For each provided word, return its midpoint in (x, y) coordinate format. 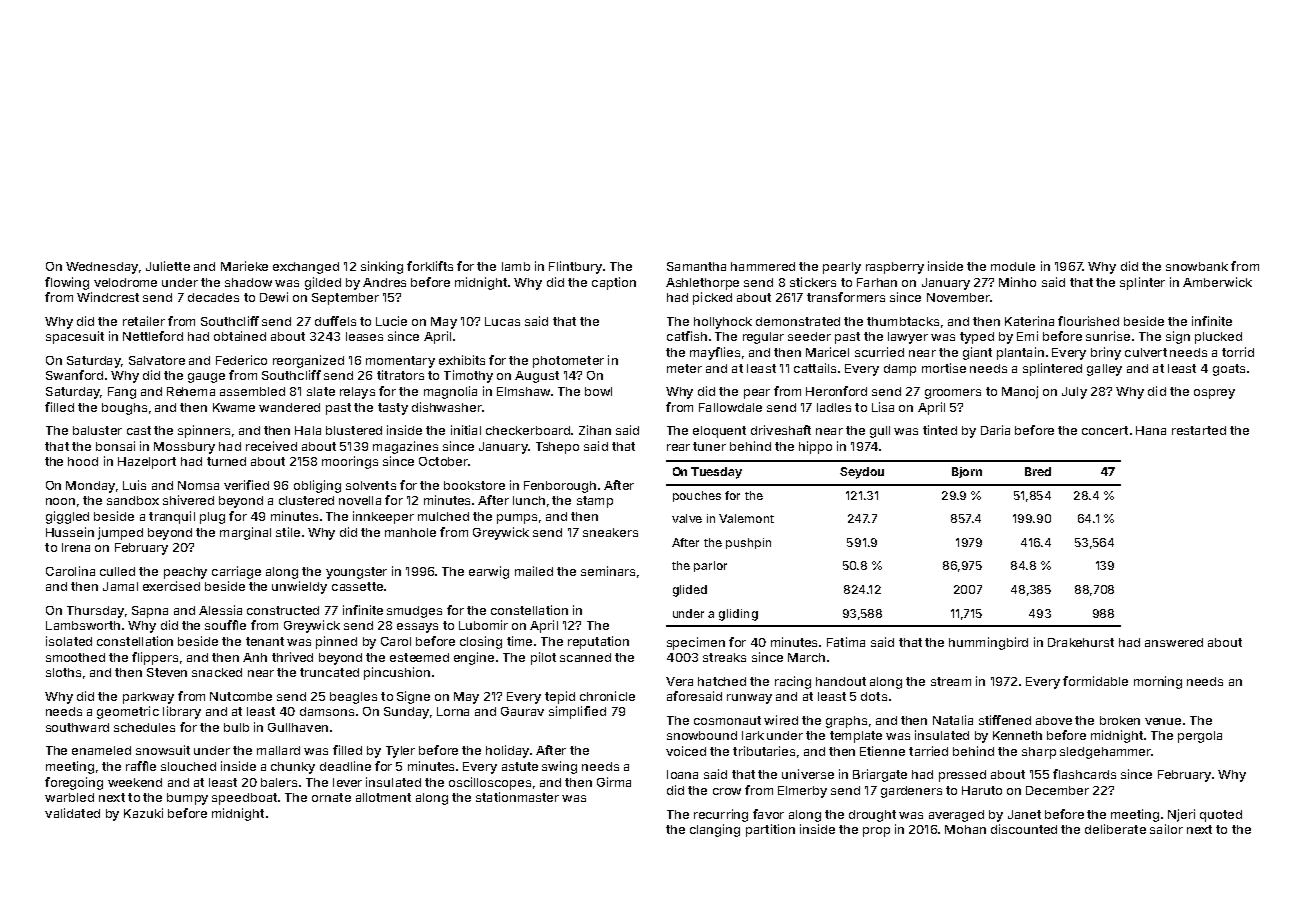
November (958, 297)
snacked (217, 672)
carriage (236, 572)
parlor (710, 566)
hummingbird (988, 643)
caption (614, 283)
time (519, 641)
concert (1105, 430)
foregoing (74, 783)
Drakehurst (1081, 642)
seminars (608, 571)
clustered (306, 500)
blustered (354, 430)
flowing (67, 283)
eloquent (719, 432)
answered (1174, 642)
